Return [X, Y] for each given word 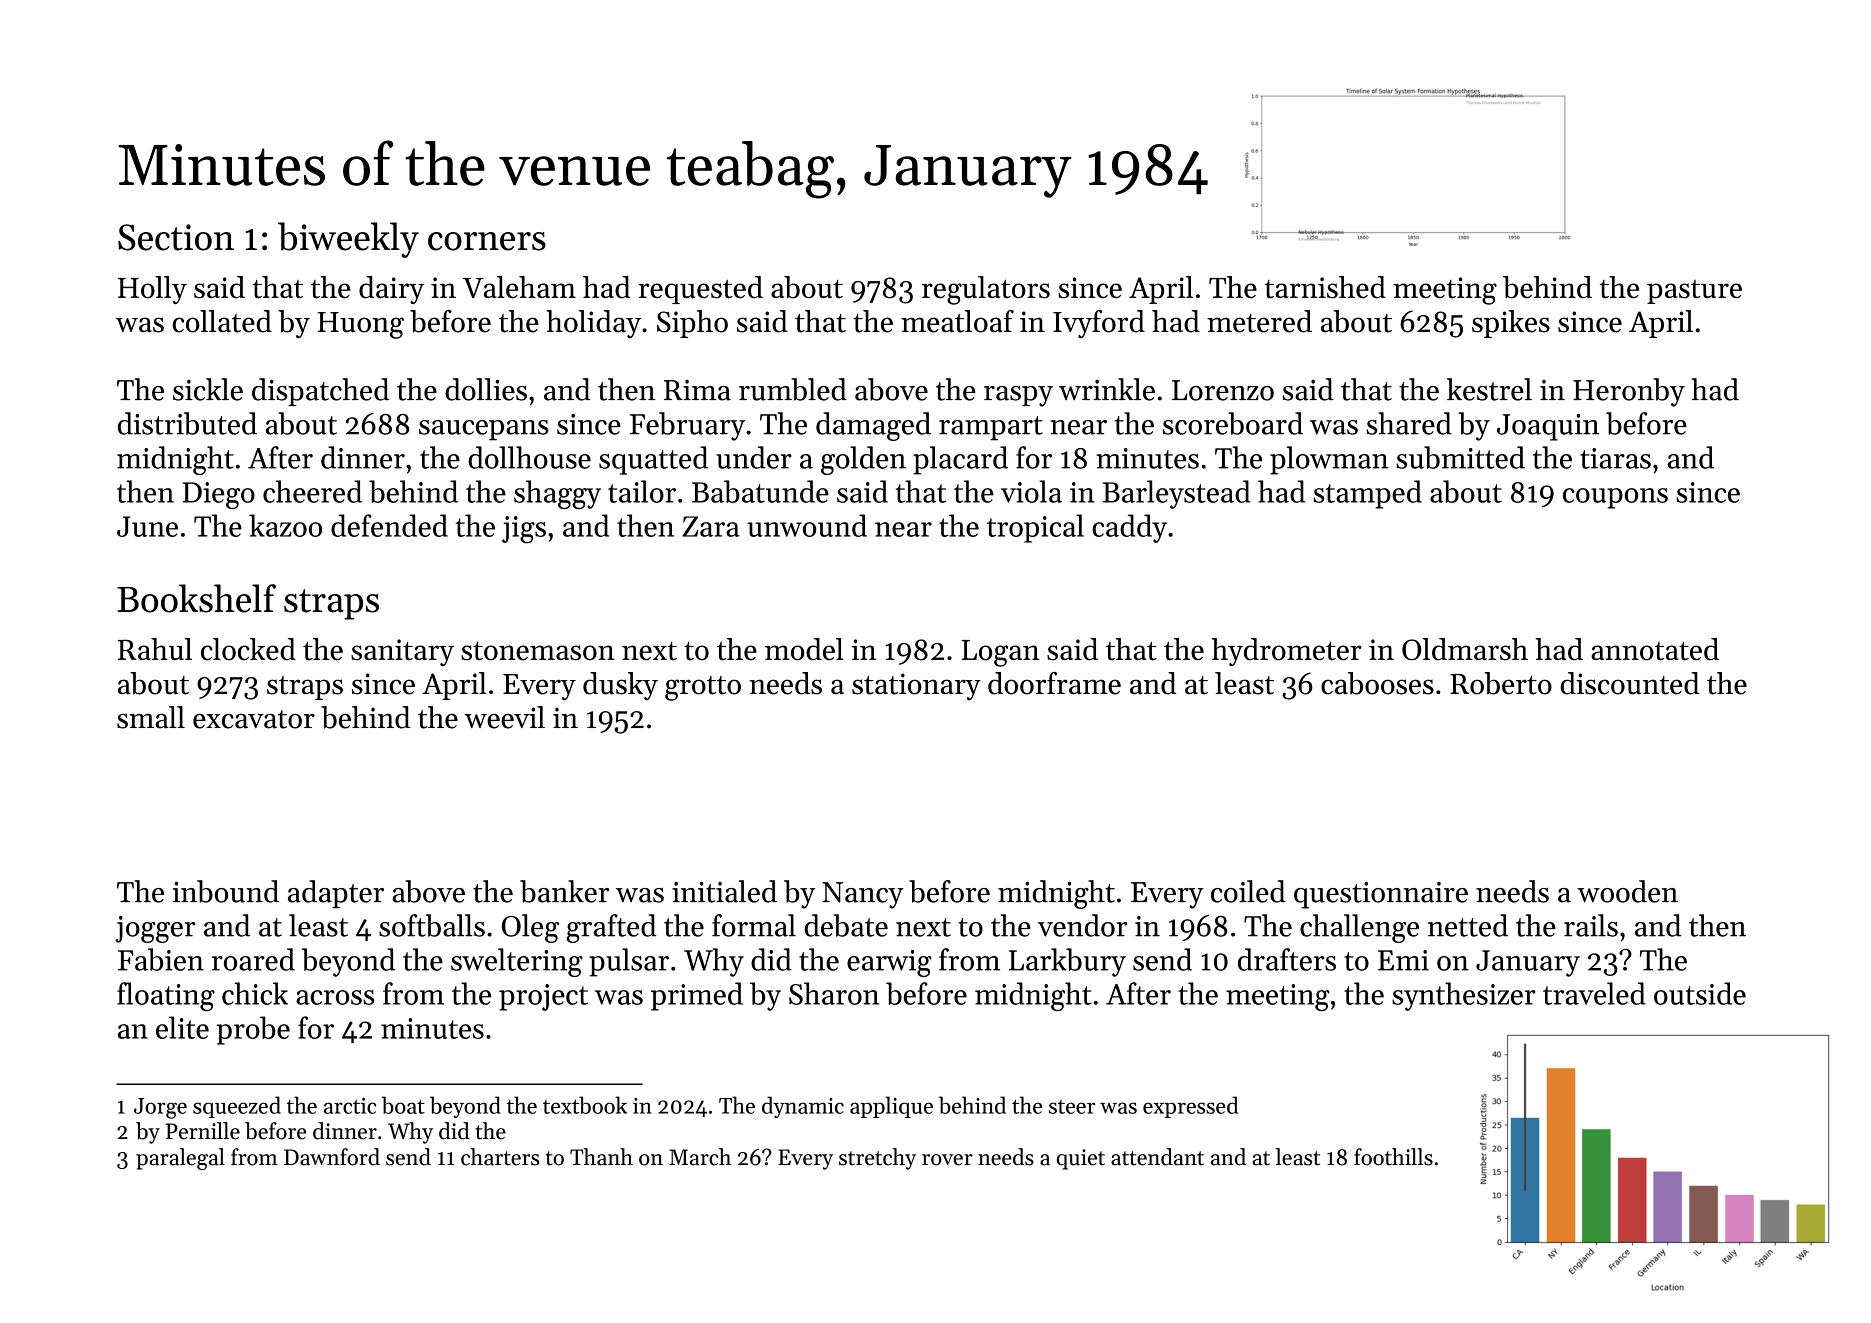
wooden [1627, 891]
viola [1031, 491]
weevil [505, 717]
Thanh [601, 1157]
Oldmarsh [1465, 649]
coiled [1248, 891]
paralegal [180, 1159]
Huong [360, 325]
